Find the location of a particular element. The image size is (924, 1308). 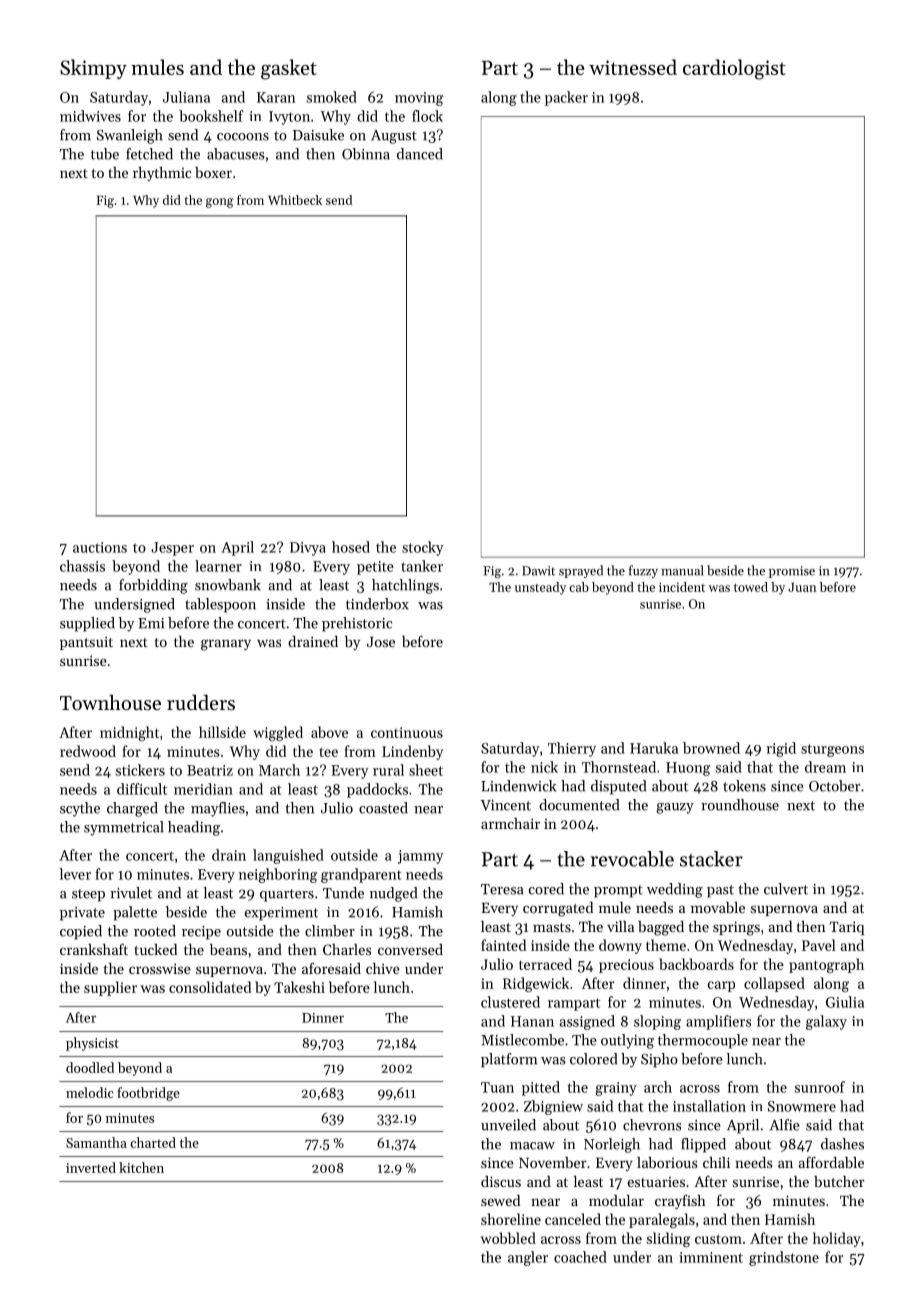

cardiologist is located at coordinates (734, 69).
